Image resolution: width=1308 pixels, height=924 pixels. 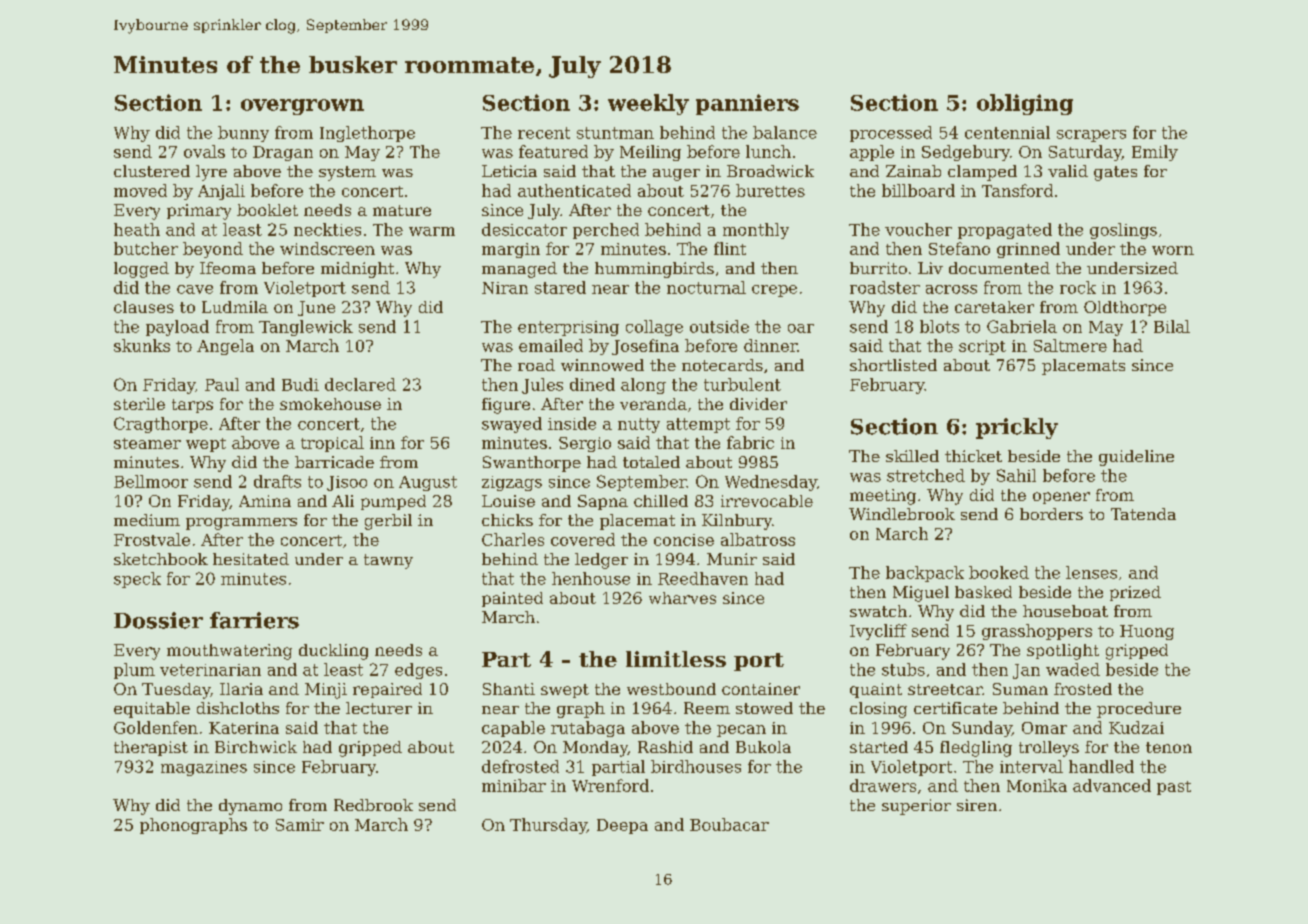 I want to click on nutty, so click(x=639, y=425).
